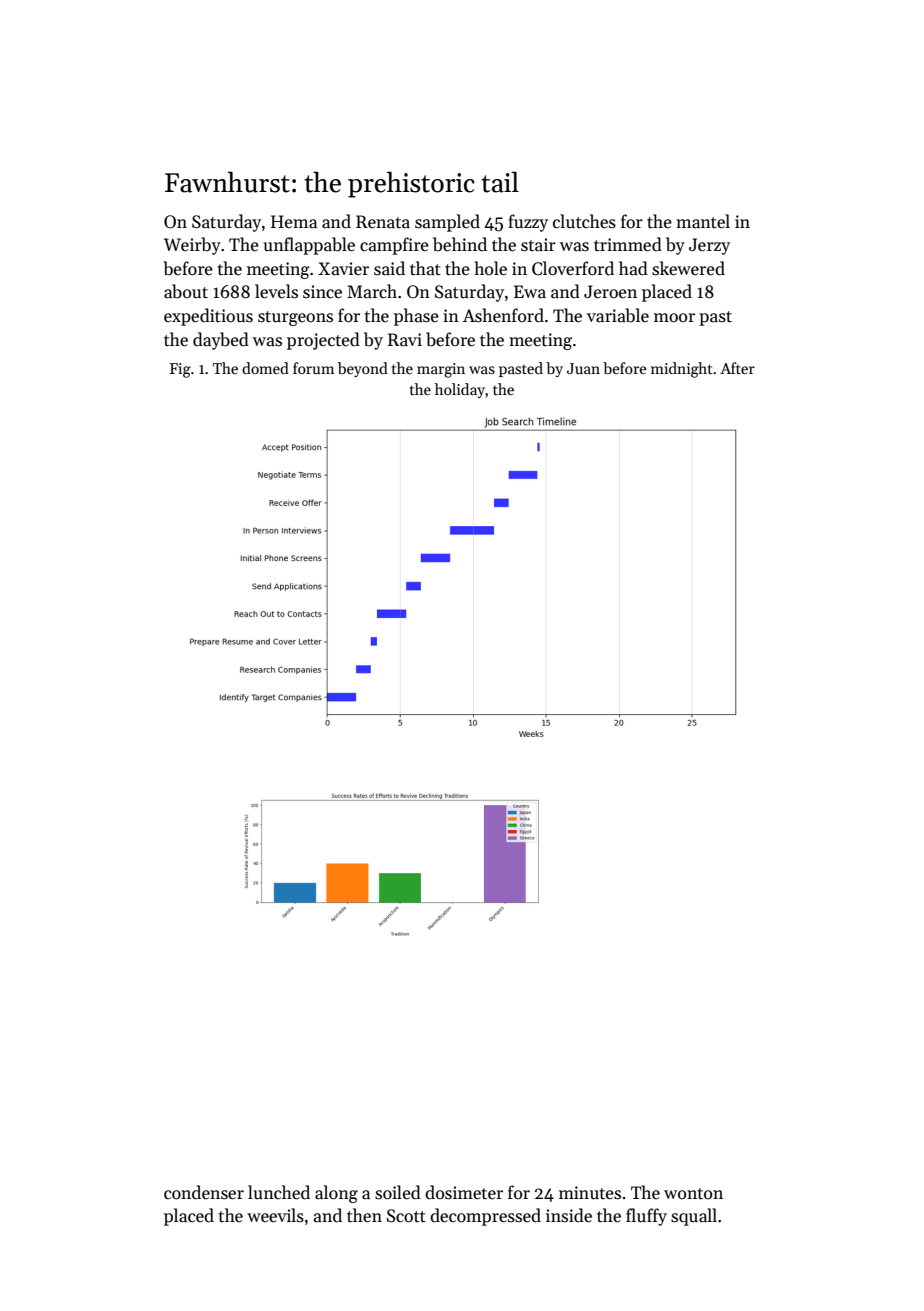 This screenshot has width=924, height=1311. I want to click on soiled, so click(398, 1192).
